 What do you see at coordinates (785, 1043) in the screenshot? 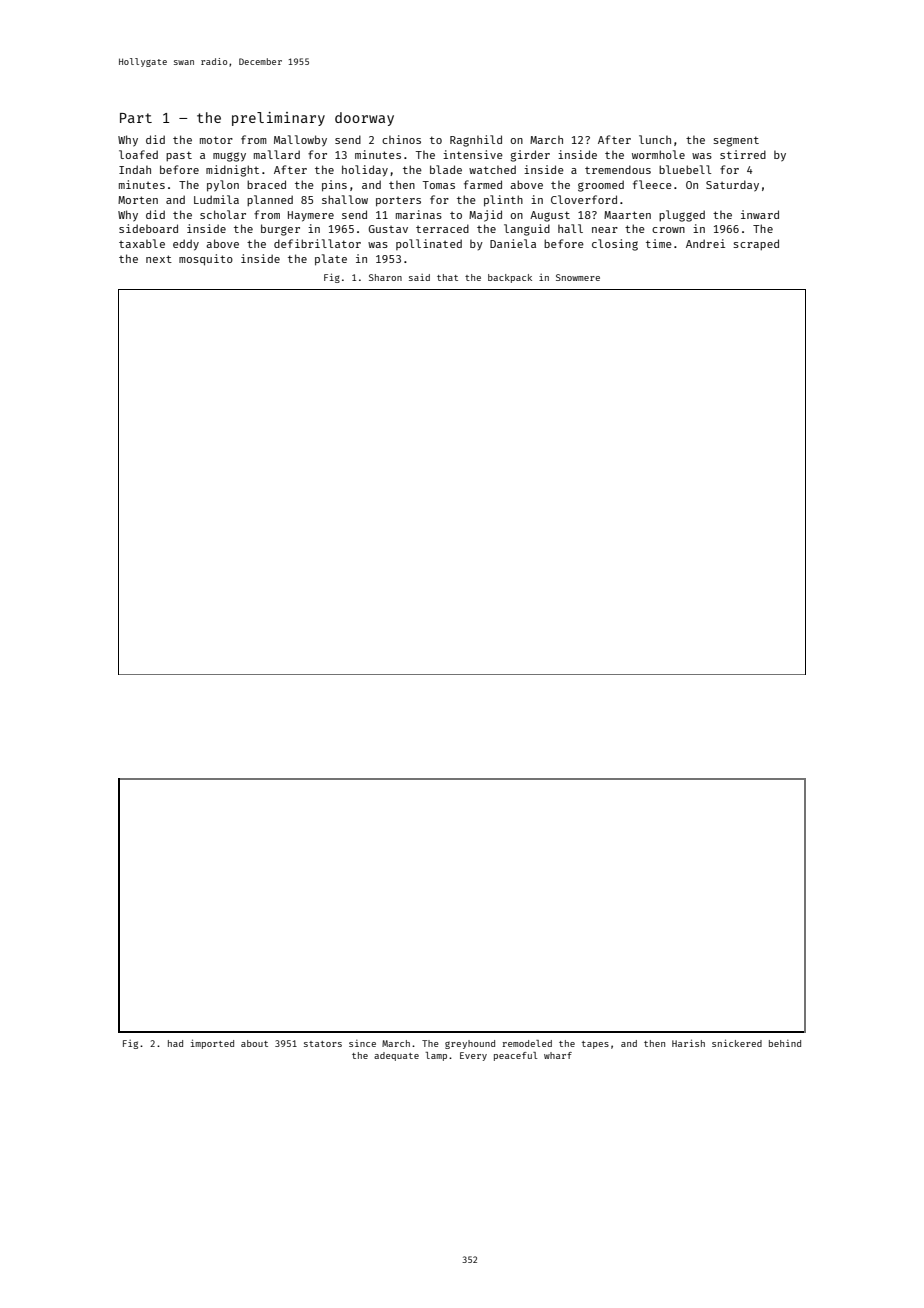
I see `behind` at bounding box center [785, 1043].
